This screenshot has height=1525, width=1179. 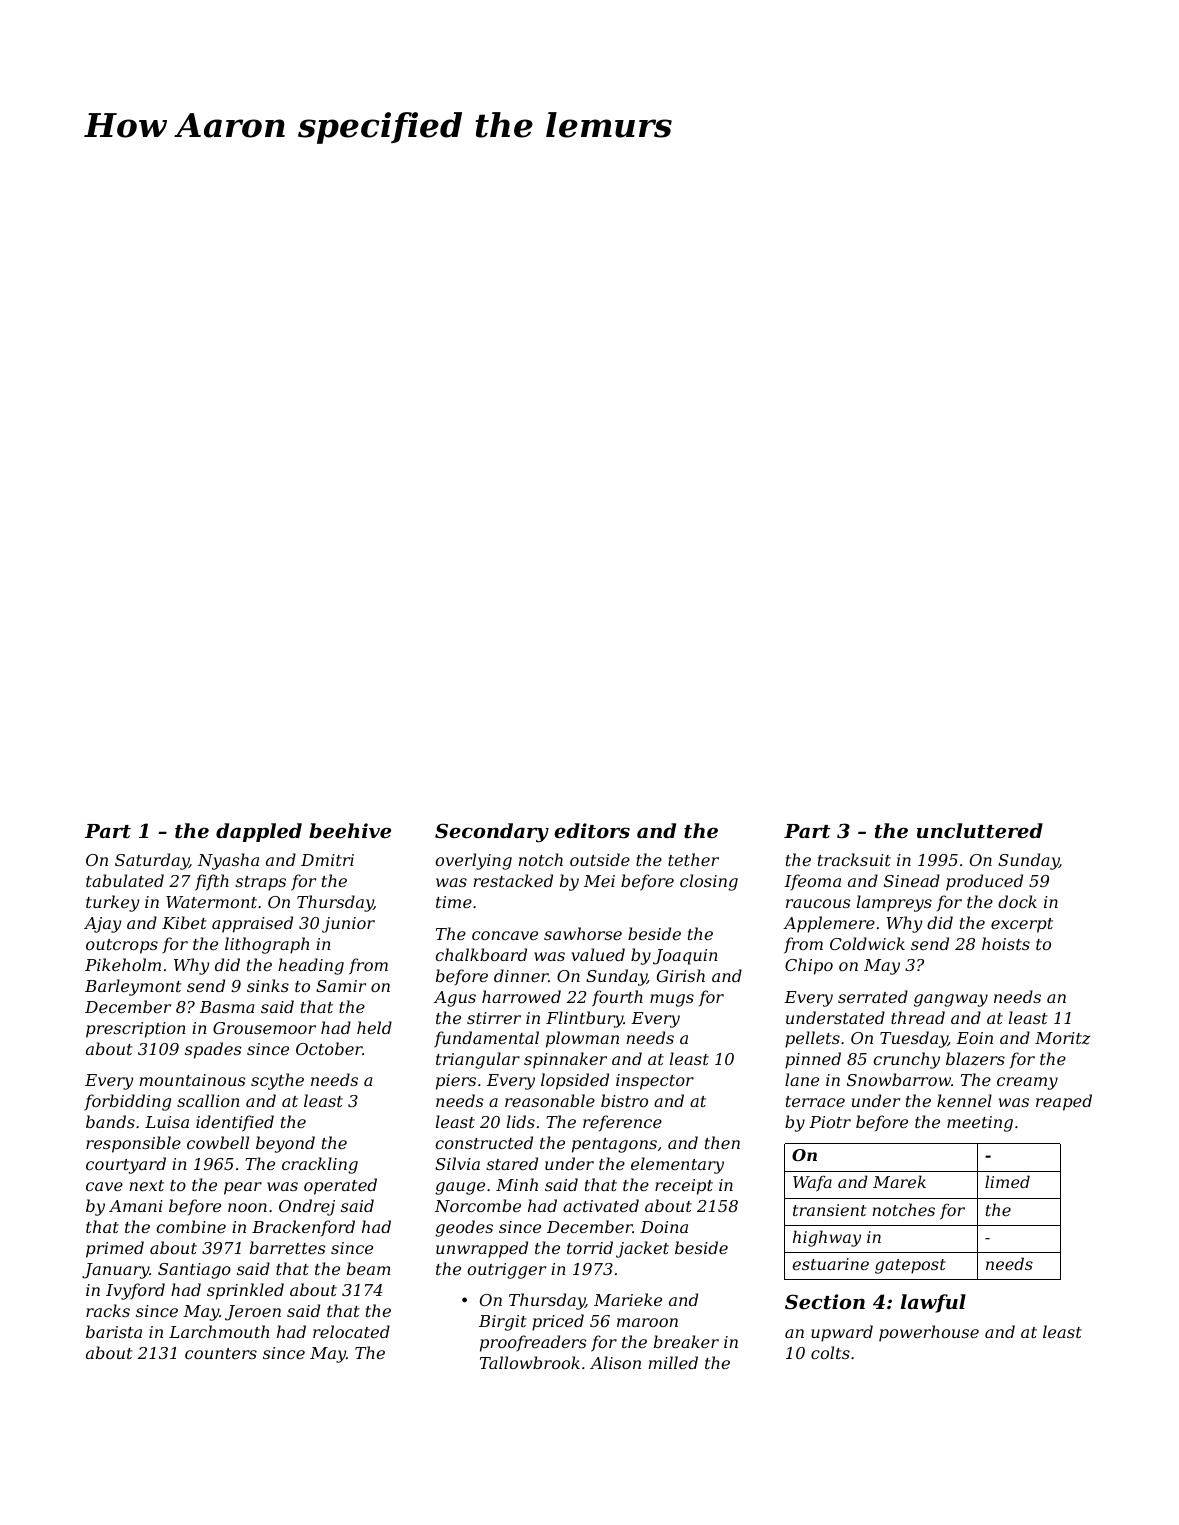 I want to click on editors, so click(x=592, y=831).
